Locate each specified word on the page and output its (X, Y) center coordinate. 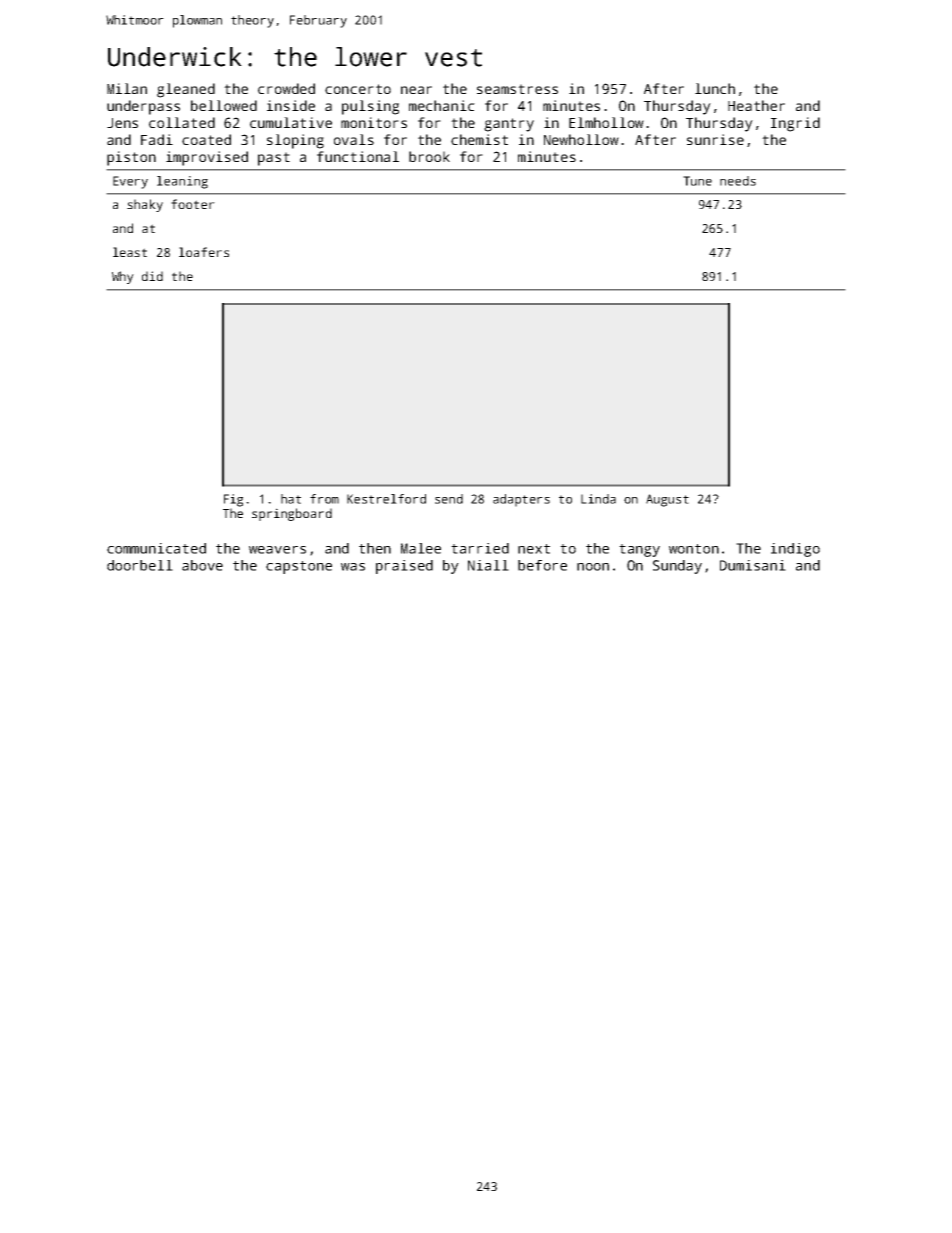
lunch (715, 88)
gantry (509, 125)
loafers (204, 252)
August (667, 500)
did (152, 276)
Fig (233, 500)
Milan (127, 88)
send (449, 499)
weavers (277, 550)
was (353, 567)
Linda (598, 499)
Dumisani (753, 565)
